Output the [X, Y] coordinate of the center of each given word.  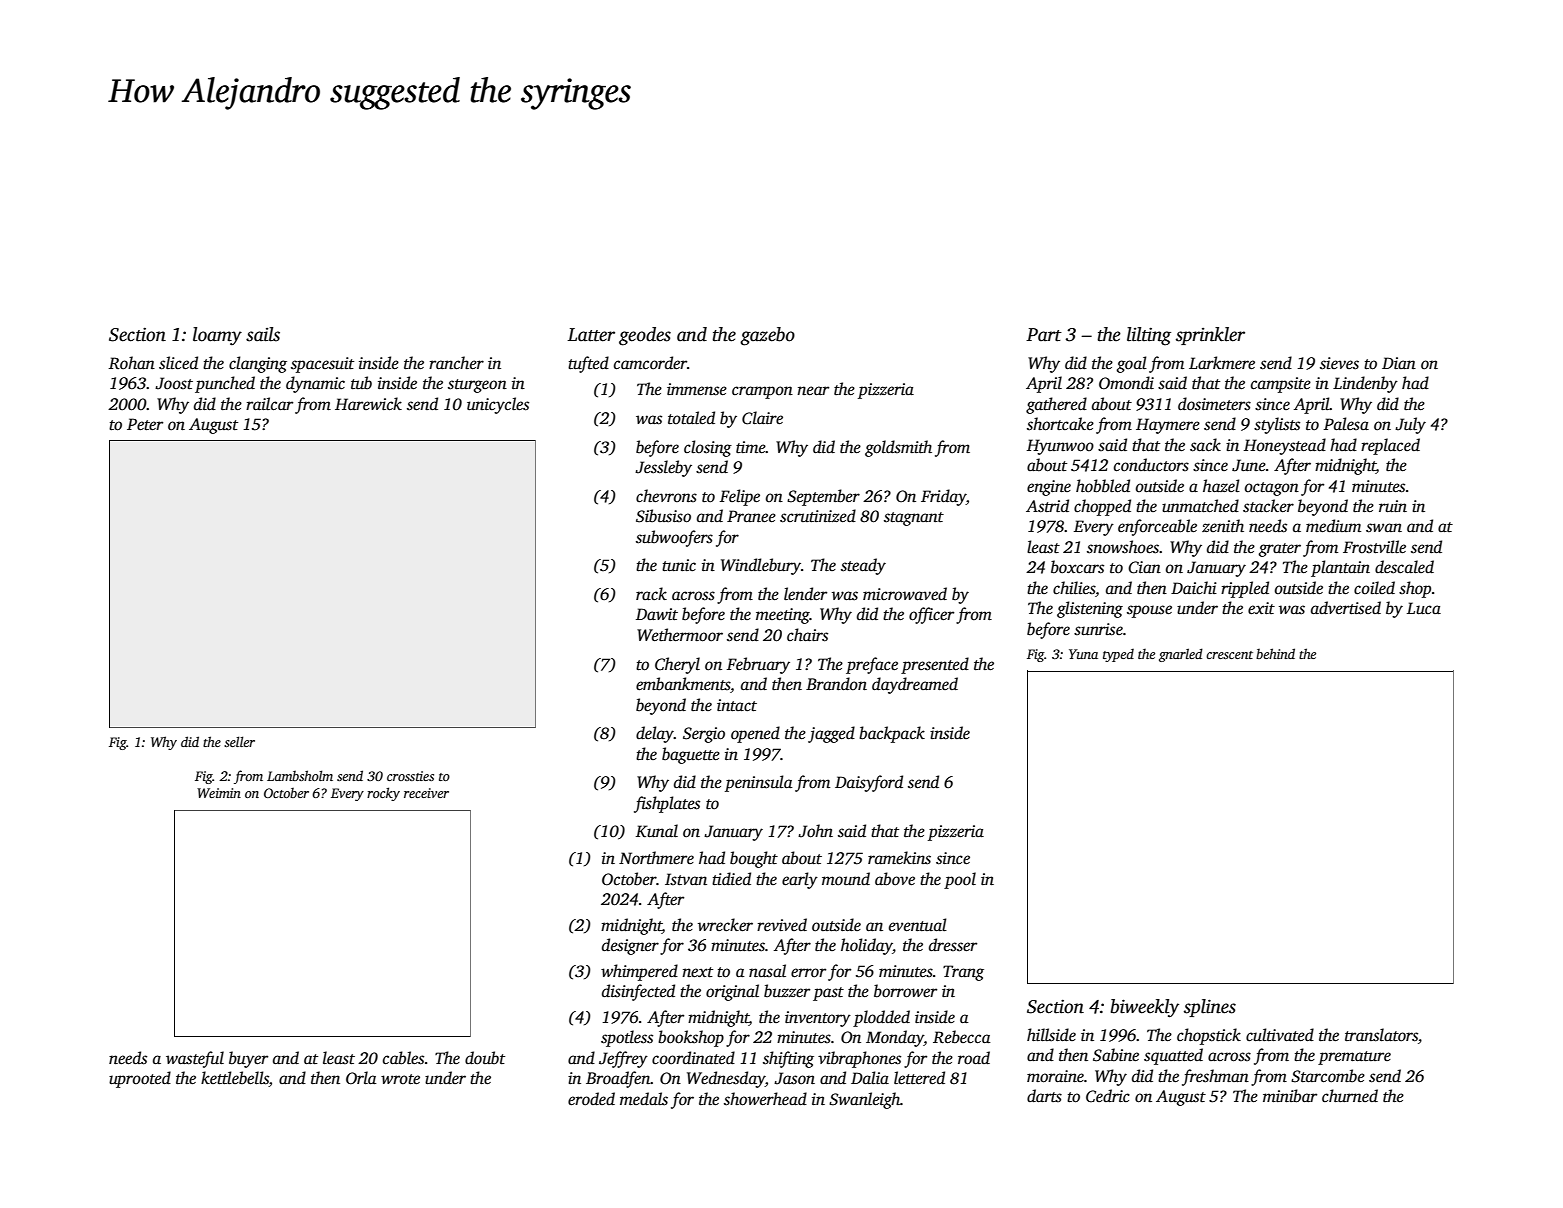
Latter [591, 335]
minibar [1290, 1096]
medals [644, 1099]
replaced [1390, 446]
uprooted [140, 1079]
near [813, 391]
